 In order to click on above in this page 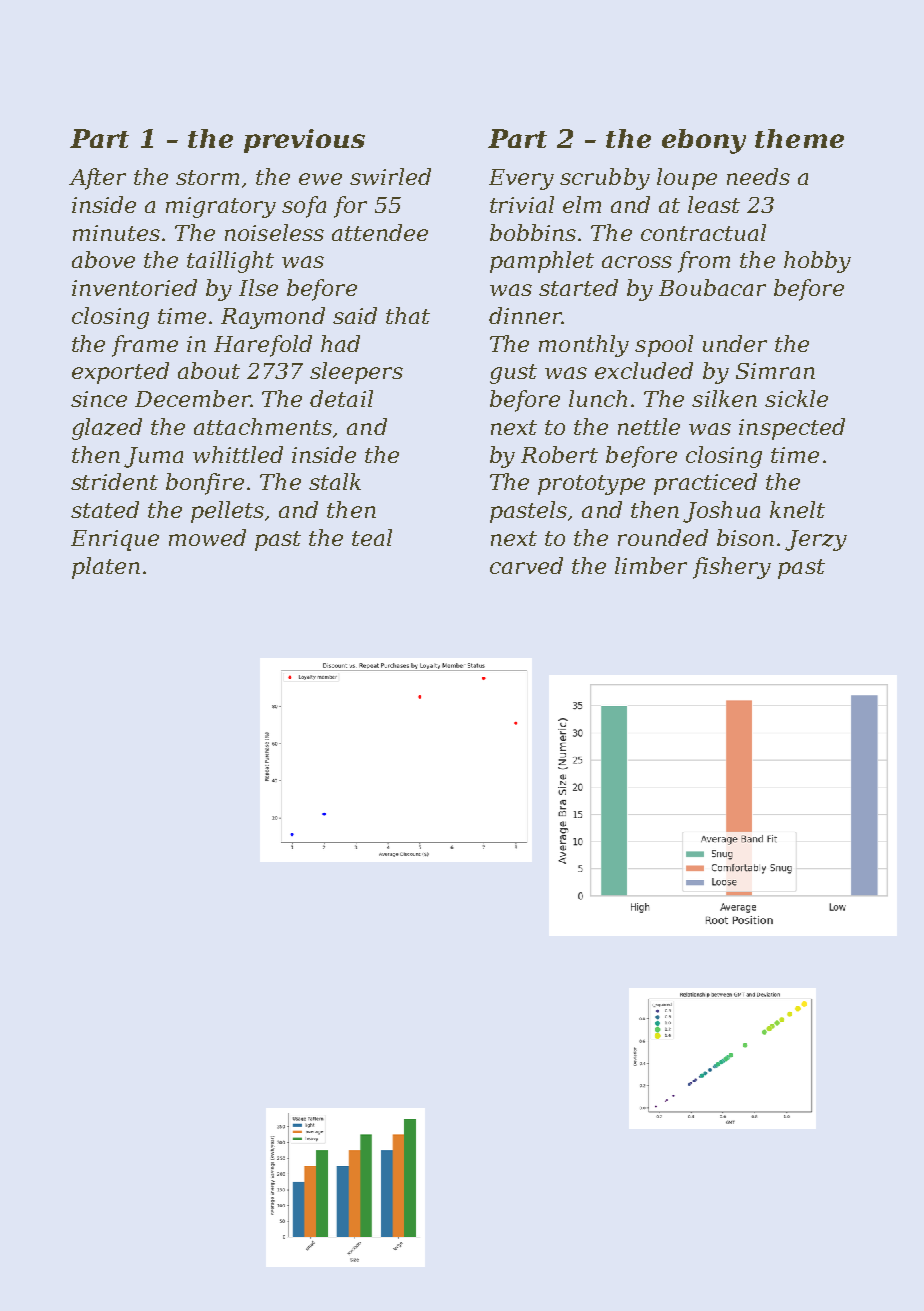, I will do `click(103, 259)`.
